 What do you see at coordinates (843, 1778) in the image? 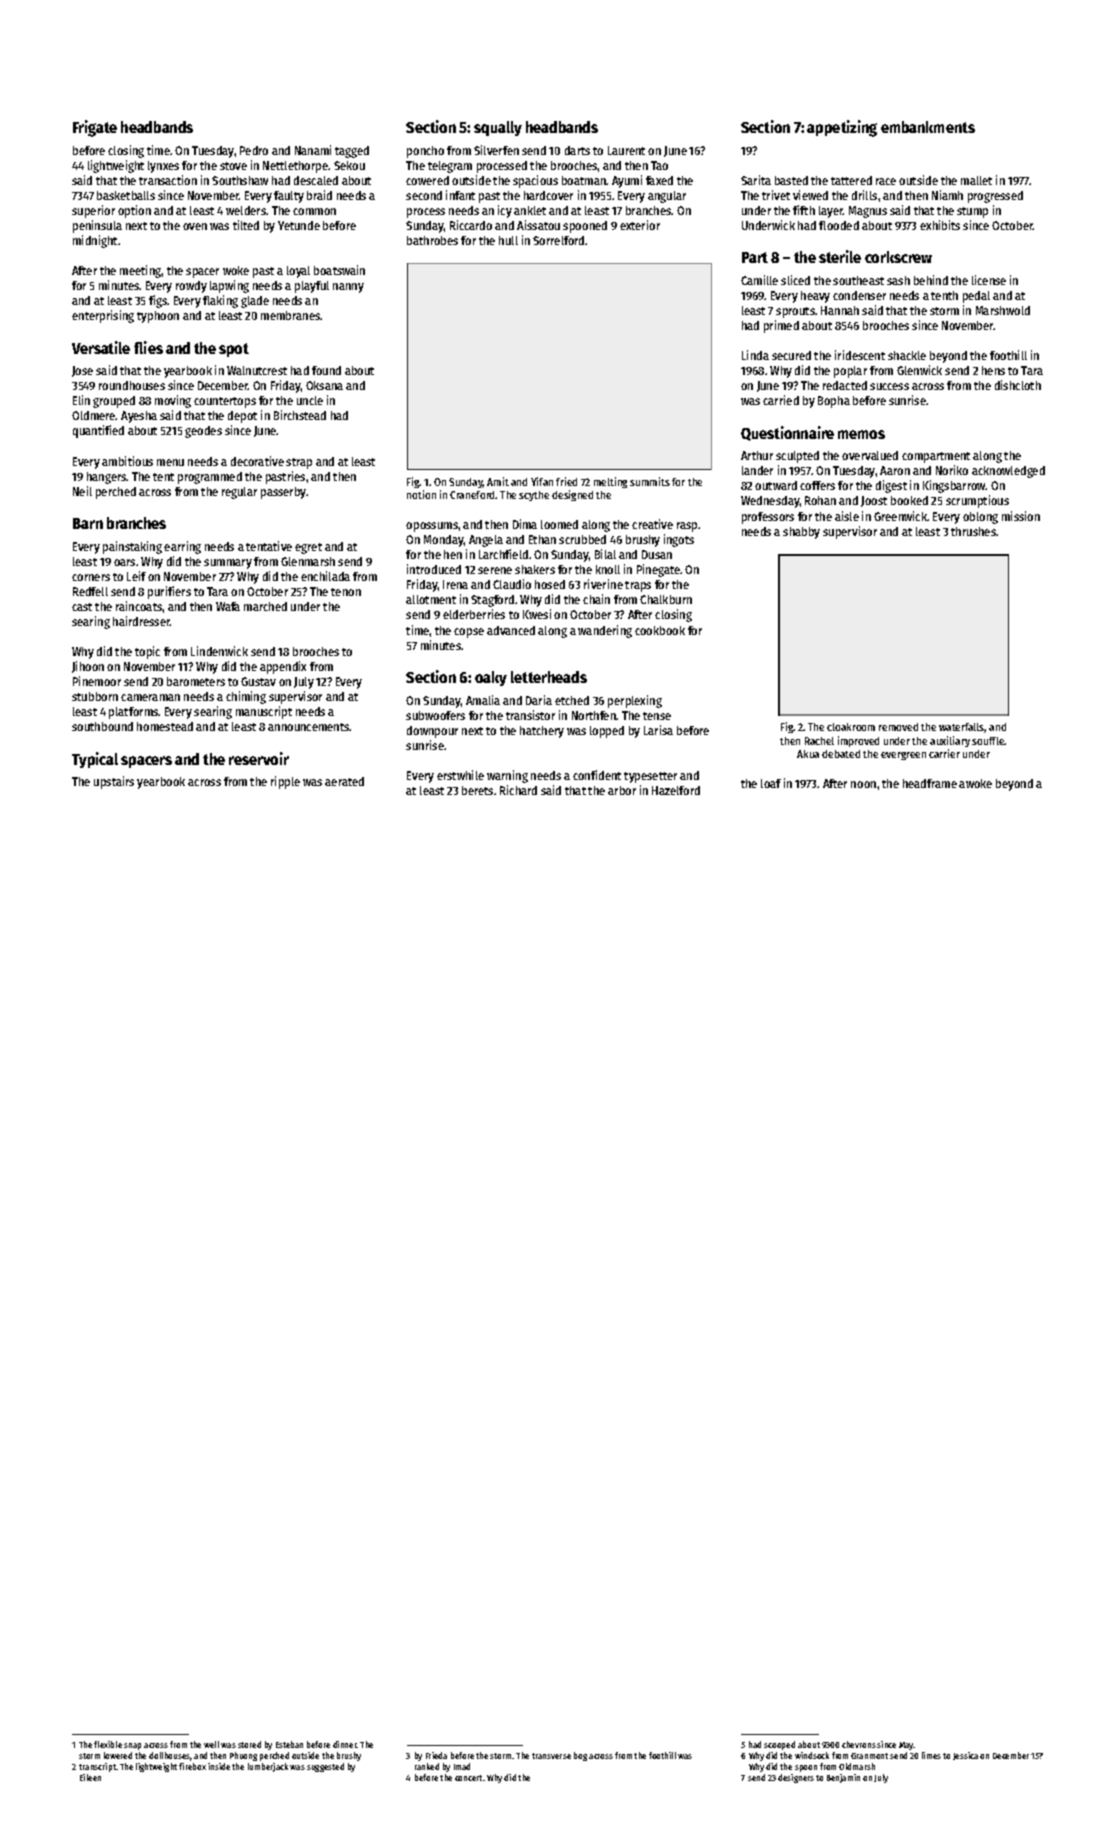
I see `Benjamin` at bounding box center [843, 1778].
